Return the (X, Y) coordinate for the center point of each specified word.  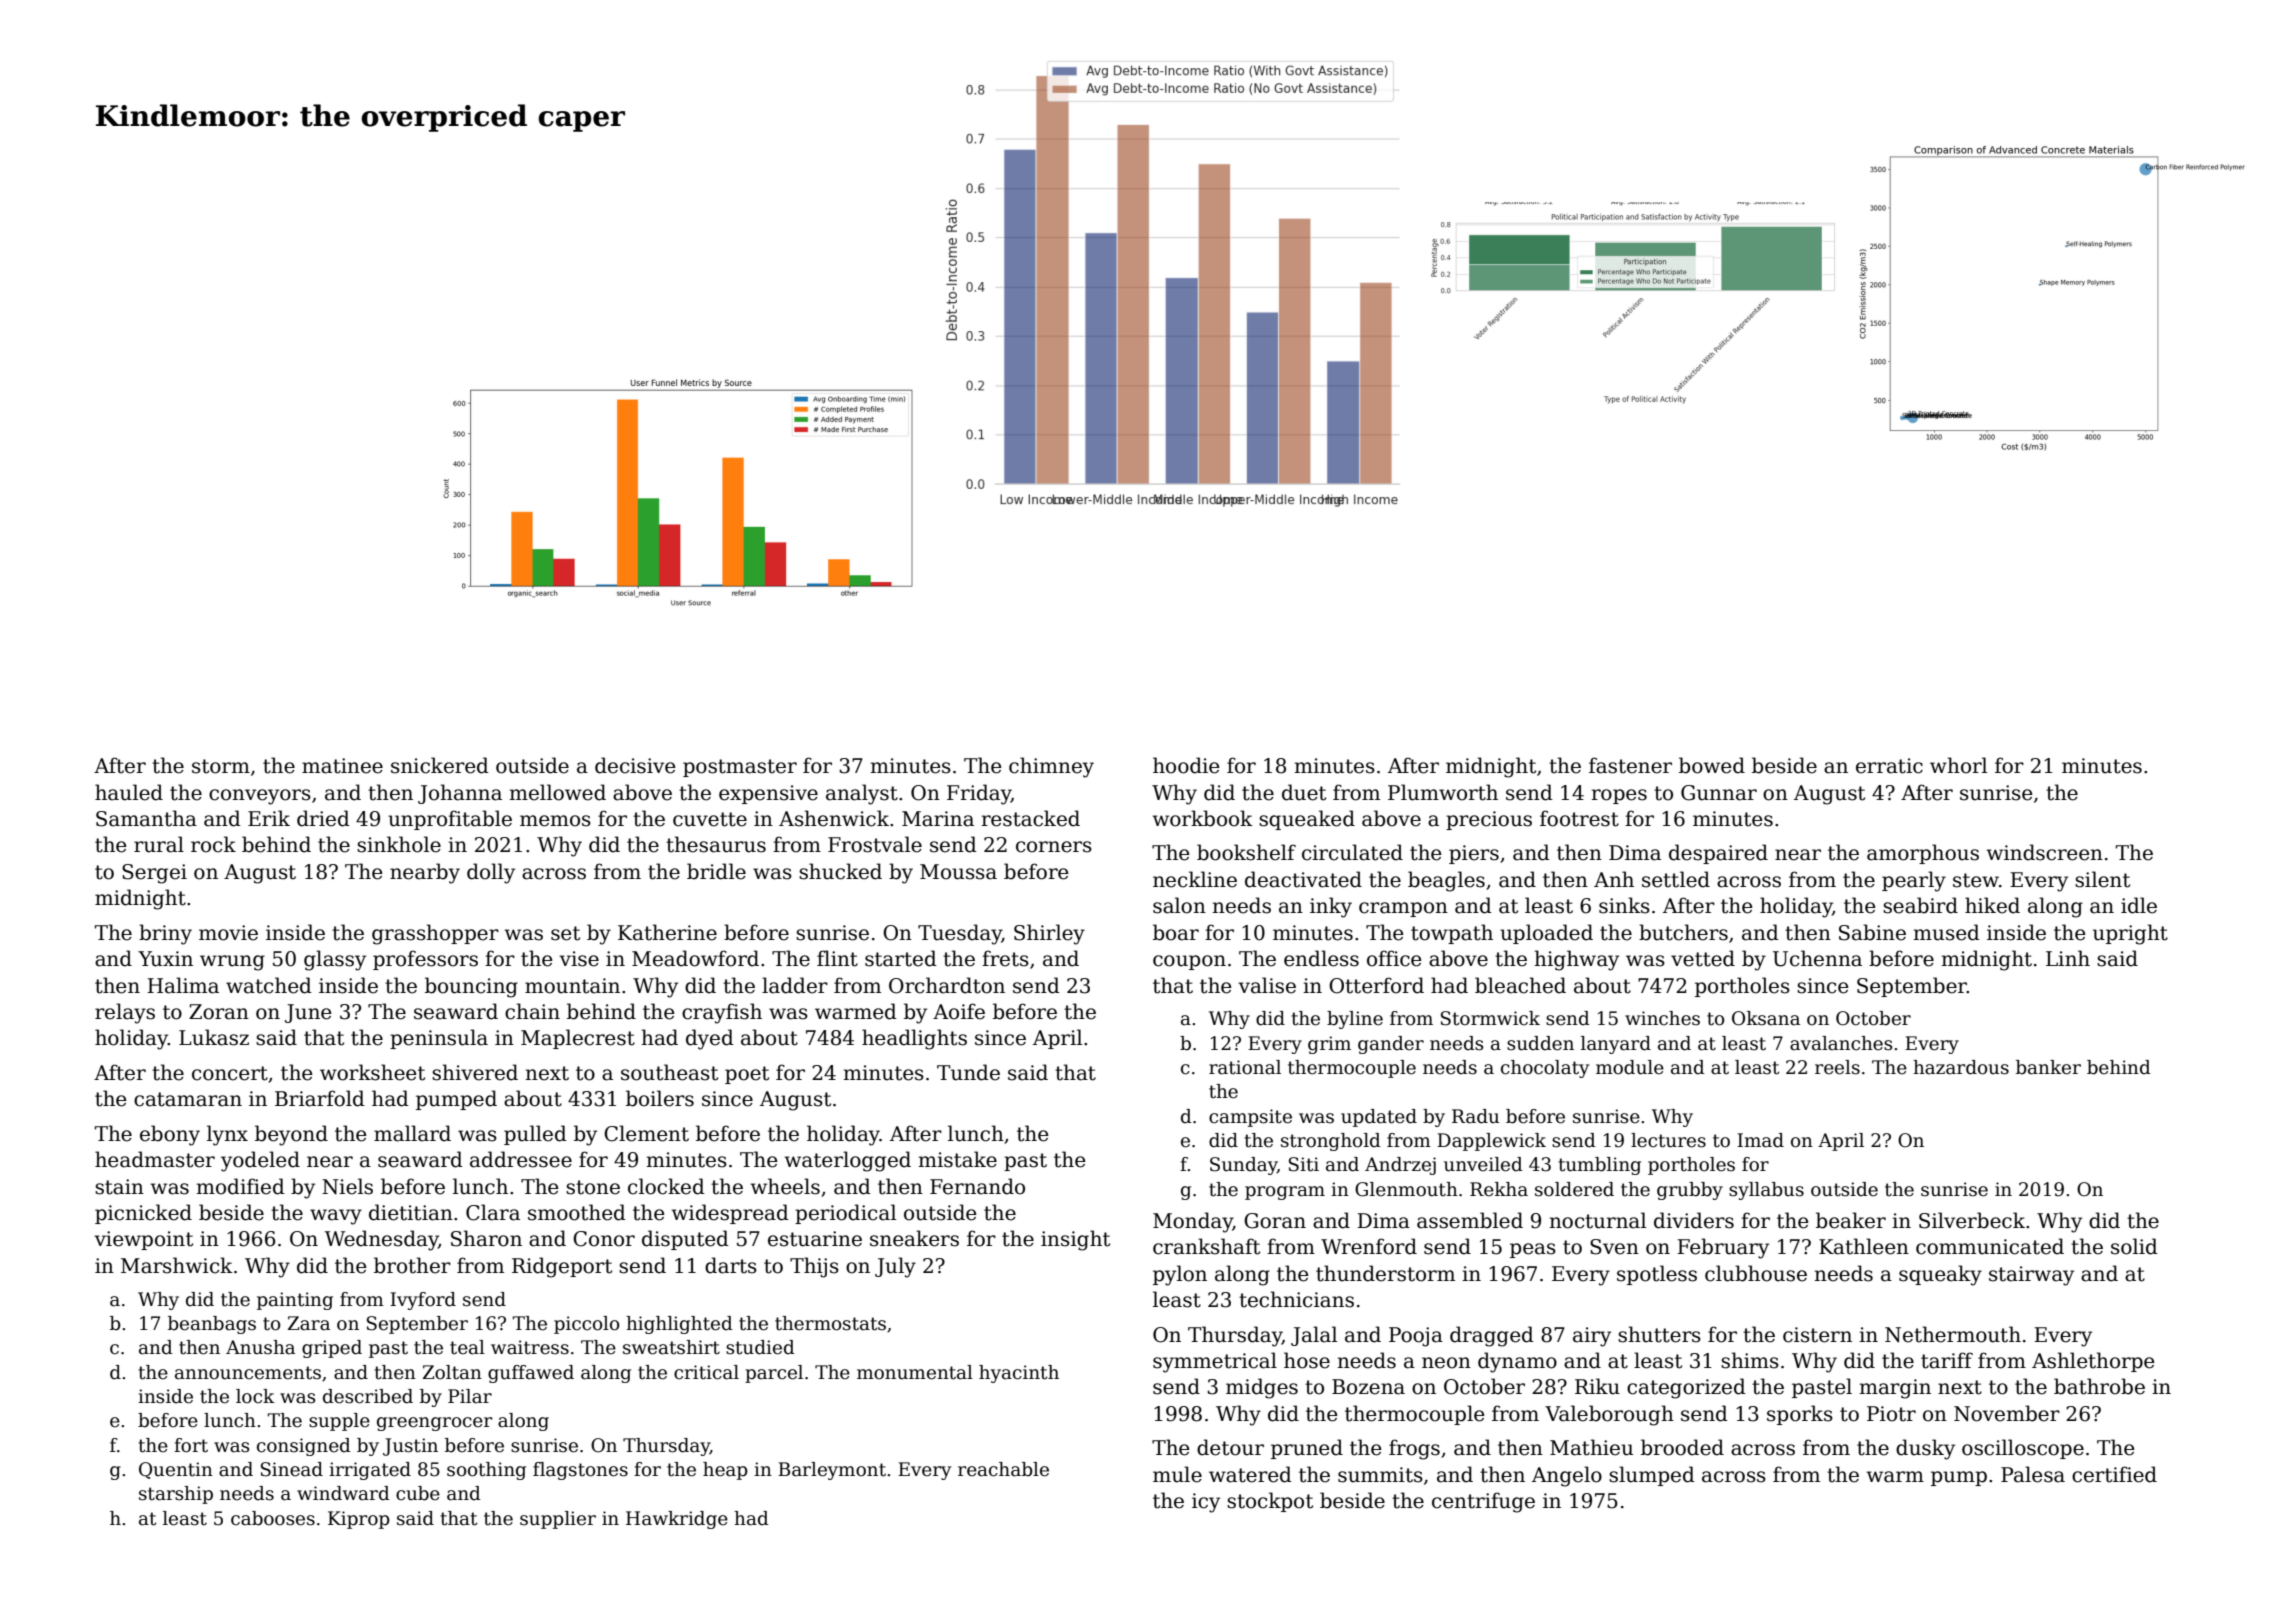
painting (295, 1301)
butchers (1683, 932)
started (901, 958)
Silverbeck (1972, 1220)
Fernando (977, 1186)
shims (1750, 1360)
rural (159, 844)
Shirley (1049, 934)
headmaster (155, 1159)
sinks (1624, 905)
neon (1446, 1363)
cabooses (273, 1518)
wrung (232, 963)
